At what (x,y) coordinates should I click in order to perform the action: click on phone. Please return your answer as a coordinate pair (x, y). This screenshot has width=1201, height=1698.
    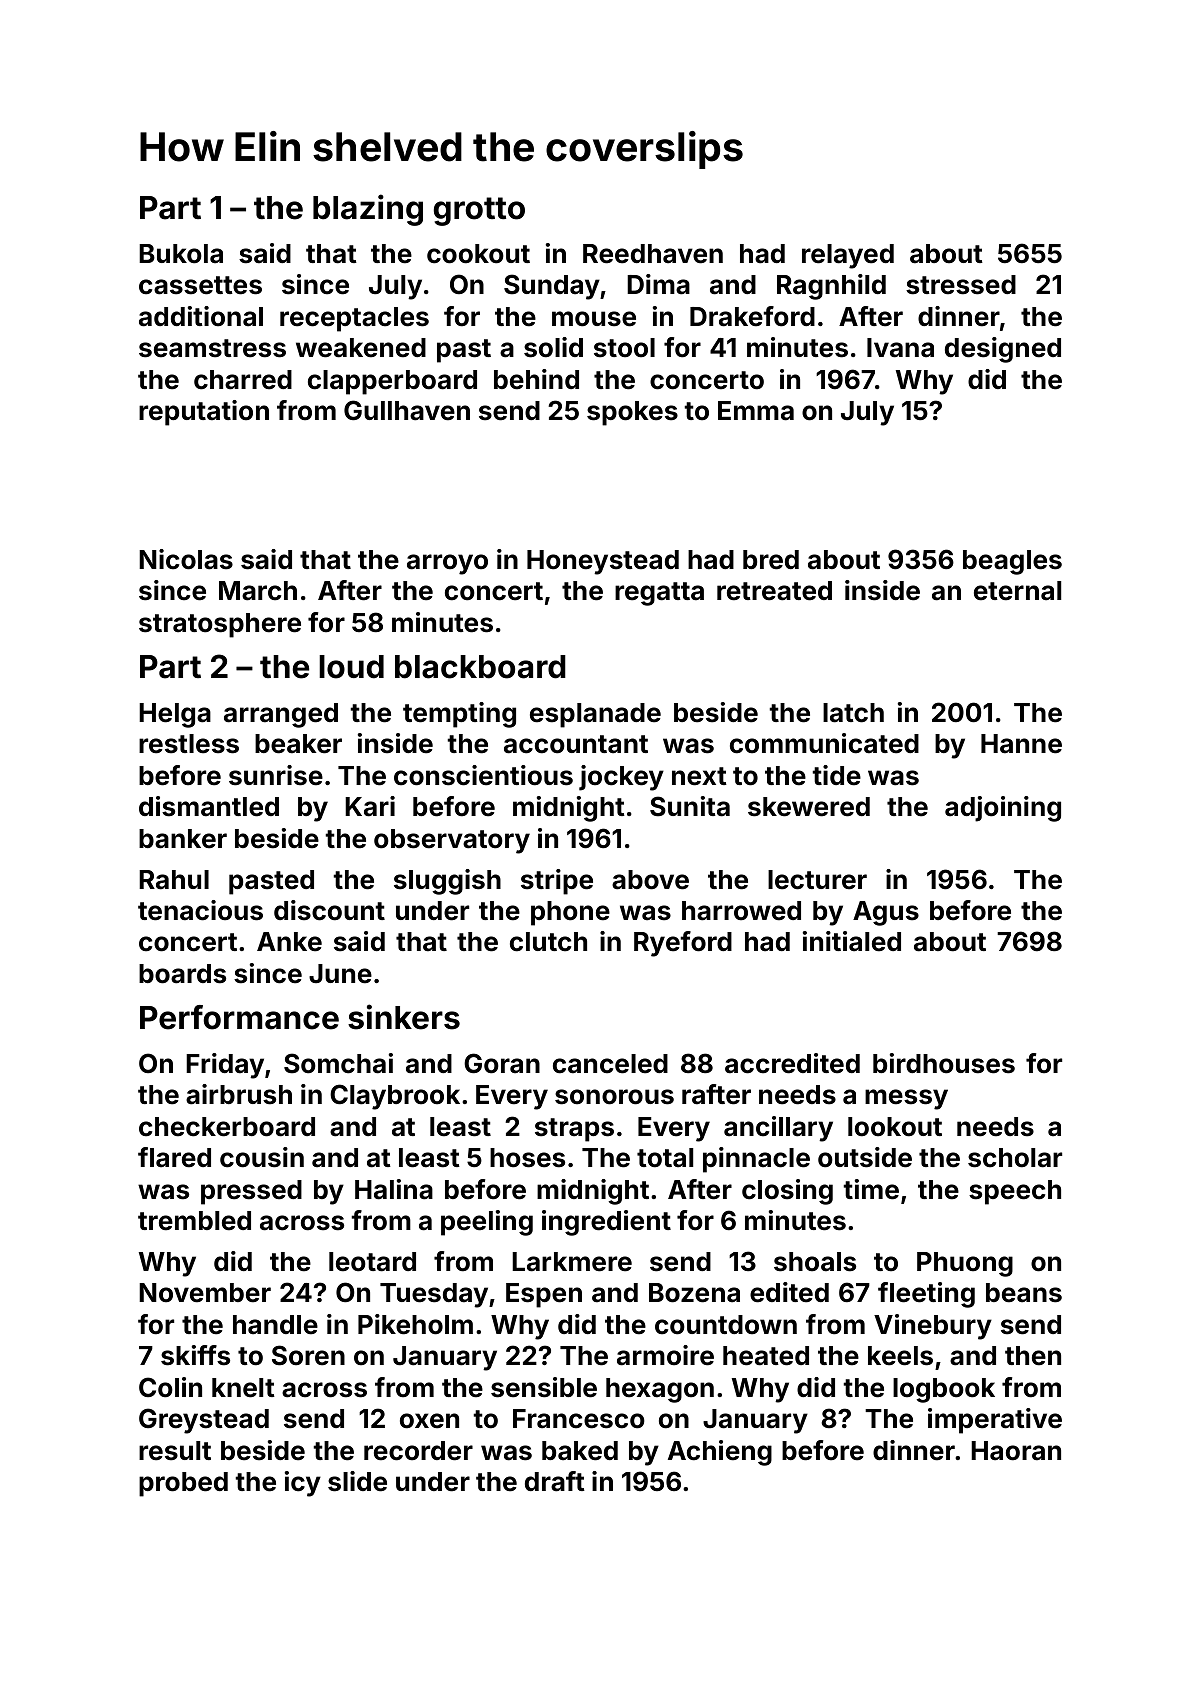
    Looking at the image, I should click on (570, 913).
